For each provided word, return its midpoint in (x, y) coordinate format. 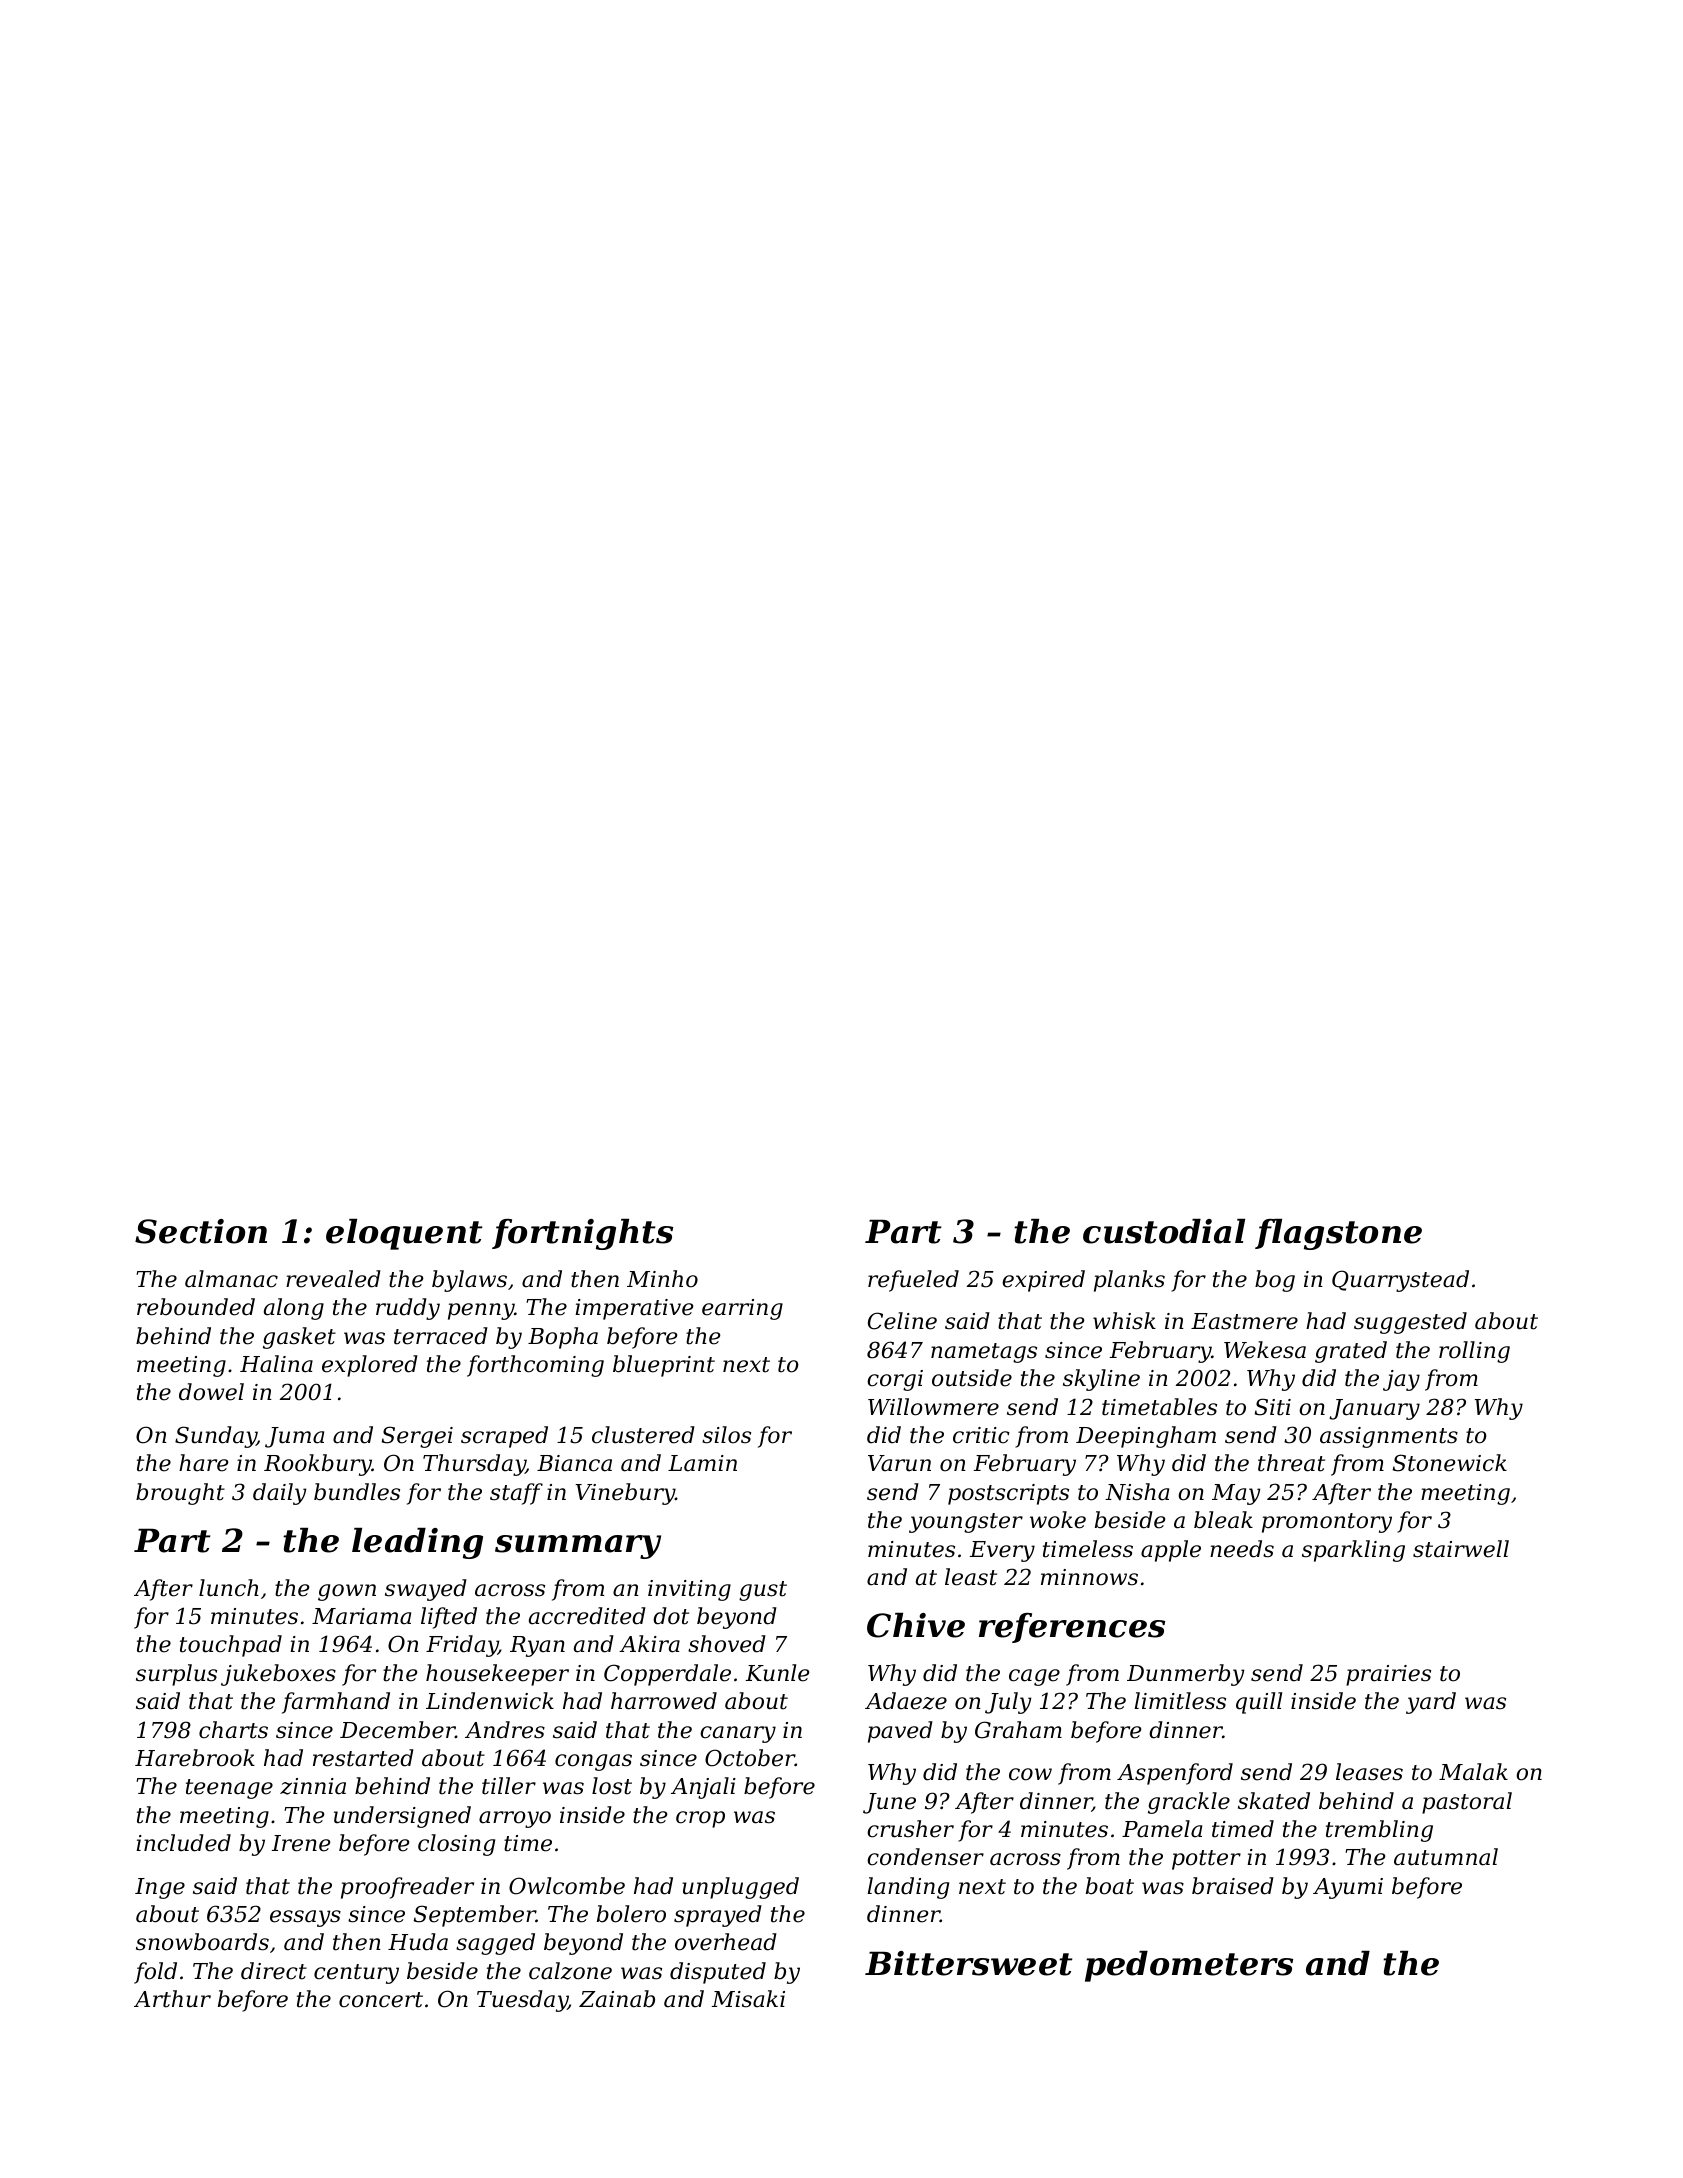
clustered (643, 1435)
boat (1110, 1886)
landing (908, 1888)
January (1374, 1409)
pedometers (1189, 1966)
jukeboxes (278, 1675)
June (889, 1803)
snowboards (202, 1942)
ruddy (408, 1309)
